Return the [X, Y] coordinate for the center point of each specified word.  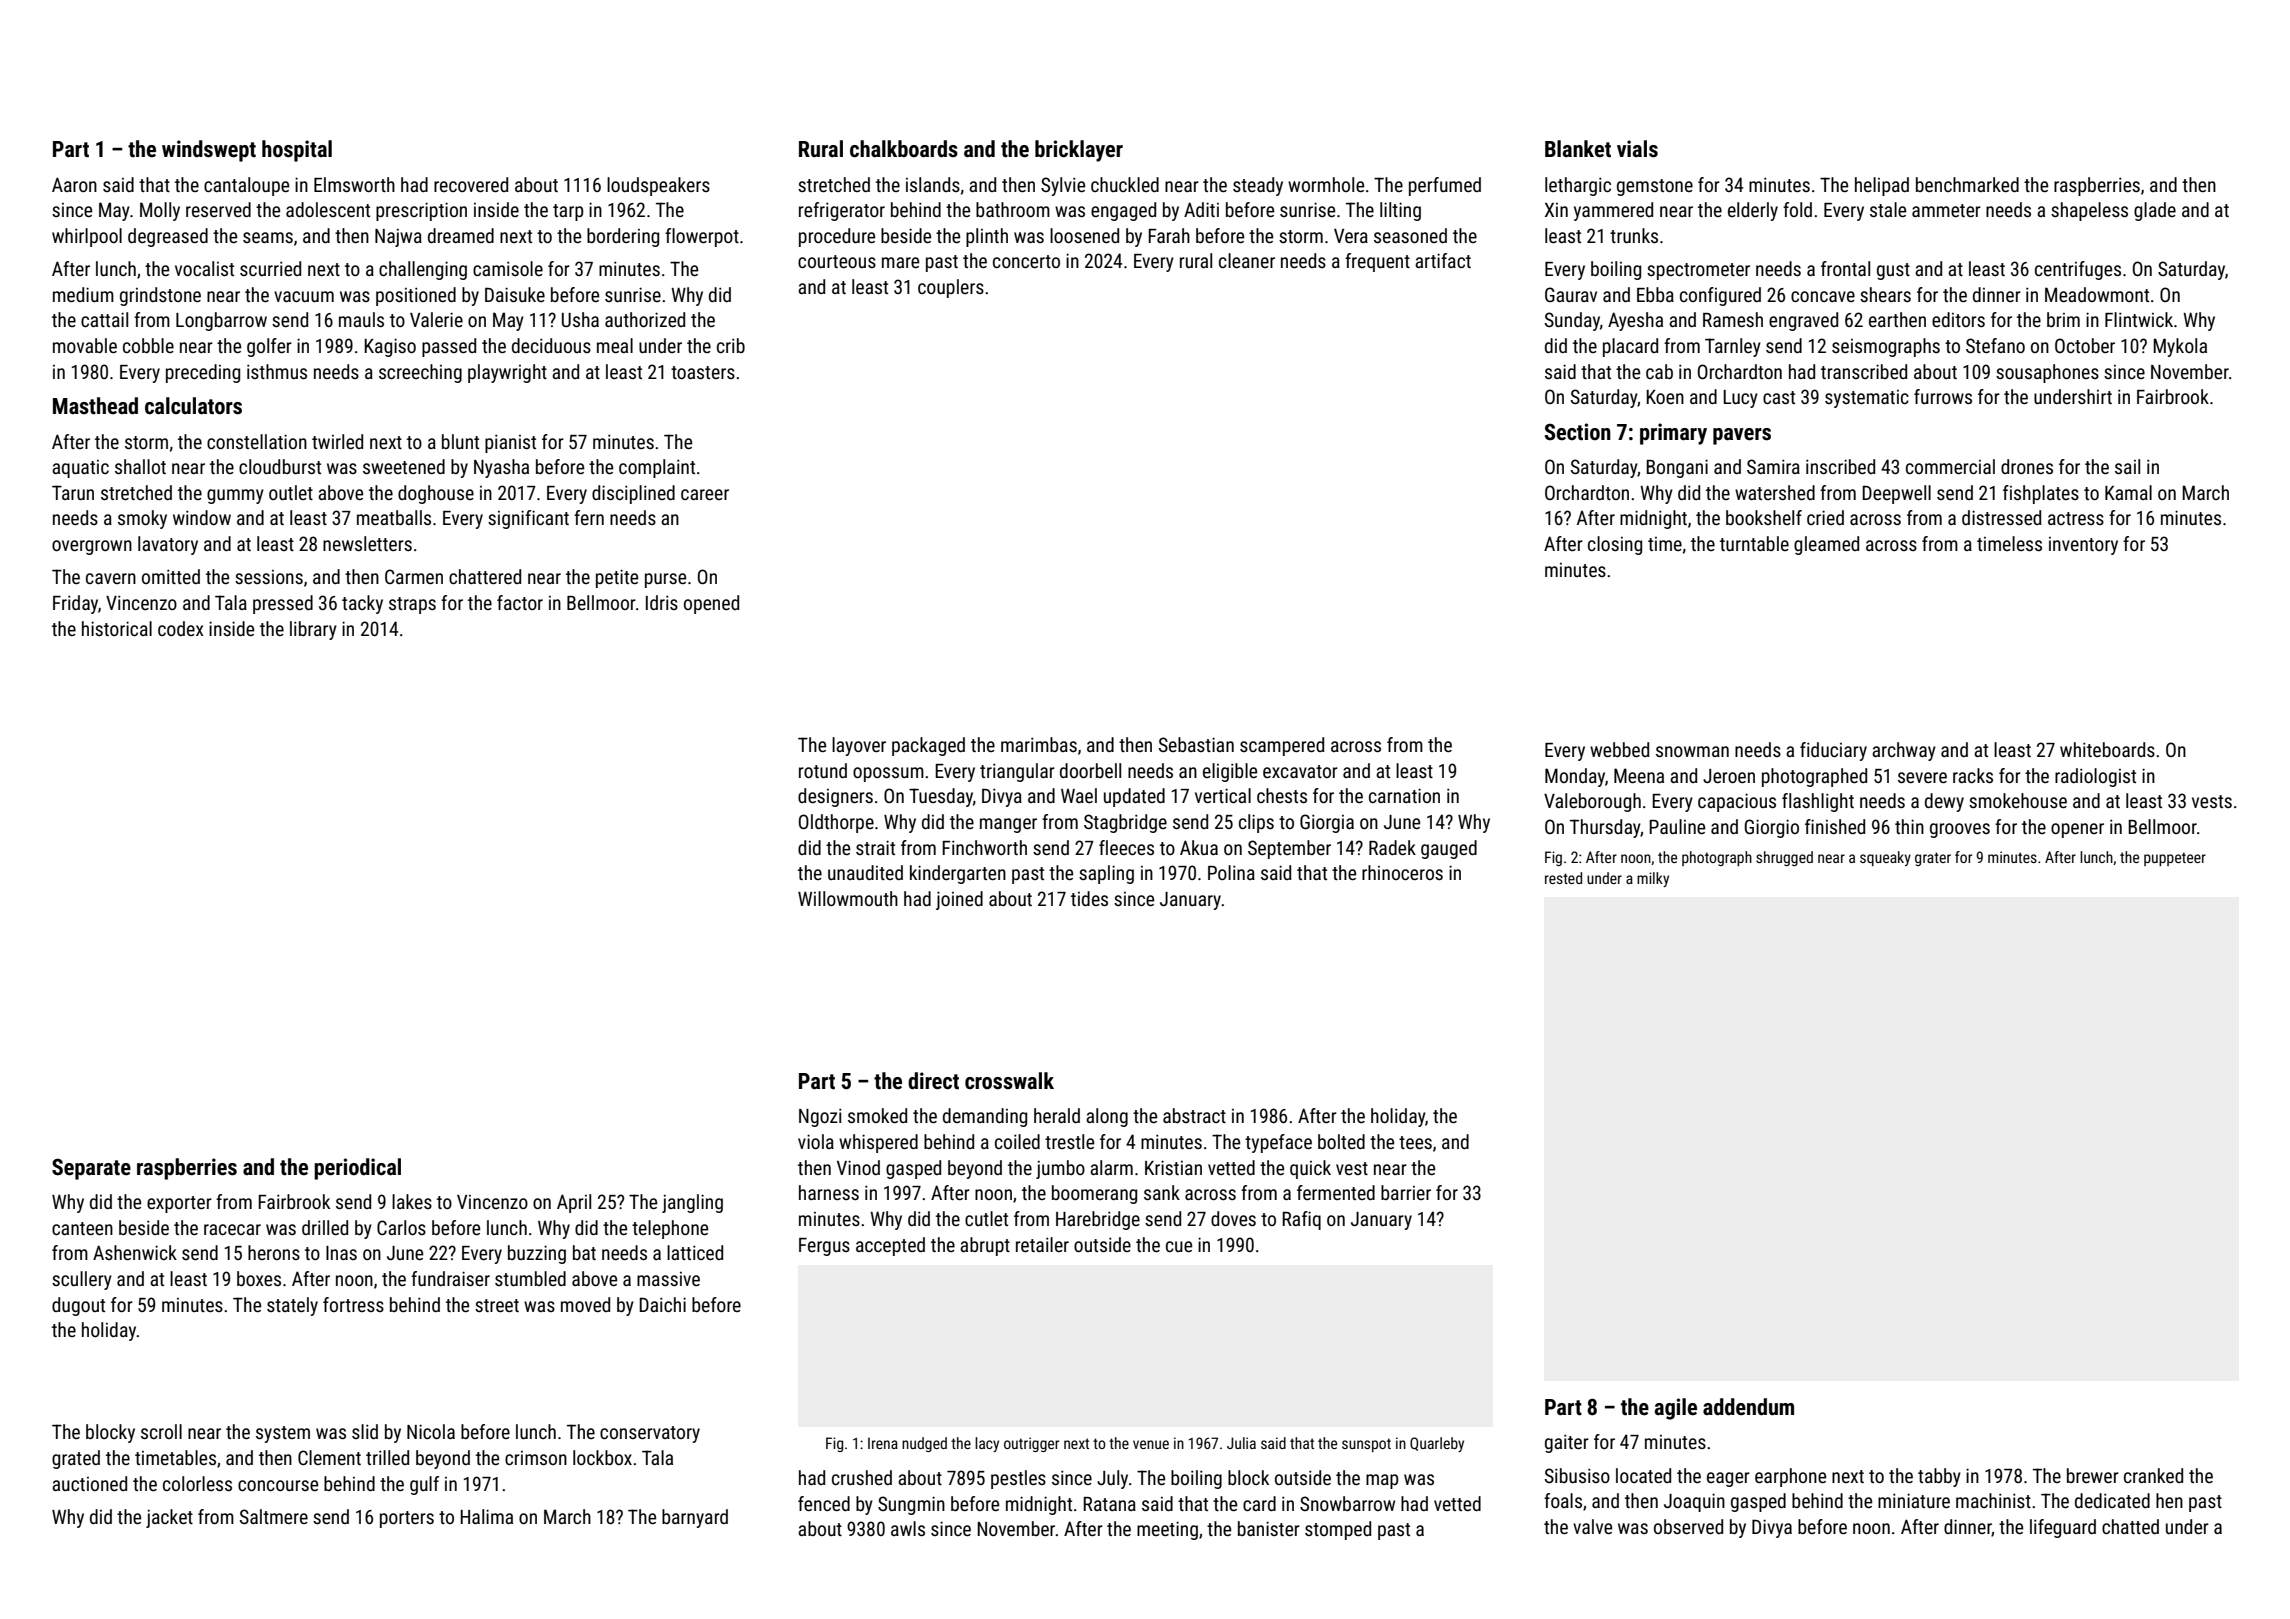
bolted [1341, 1141]
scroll [161, 1431]
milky [1653, 879]
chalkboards [904, 149]
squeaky [1885, 858]
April [574, 1203]
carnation [1404, 795]
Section [1578, 432]
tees [1415, 1142]
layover [859, 746]
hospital [297, 151]
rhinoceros [1402, 872]
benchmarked [1967, 184]
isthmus [277, 371]
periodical [357, 1169]
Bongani [1677, 468]
